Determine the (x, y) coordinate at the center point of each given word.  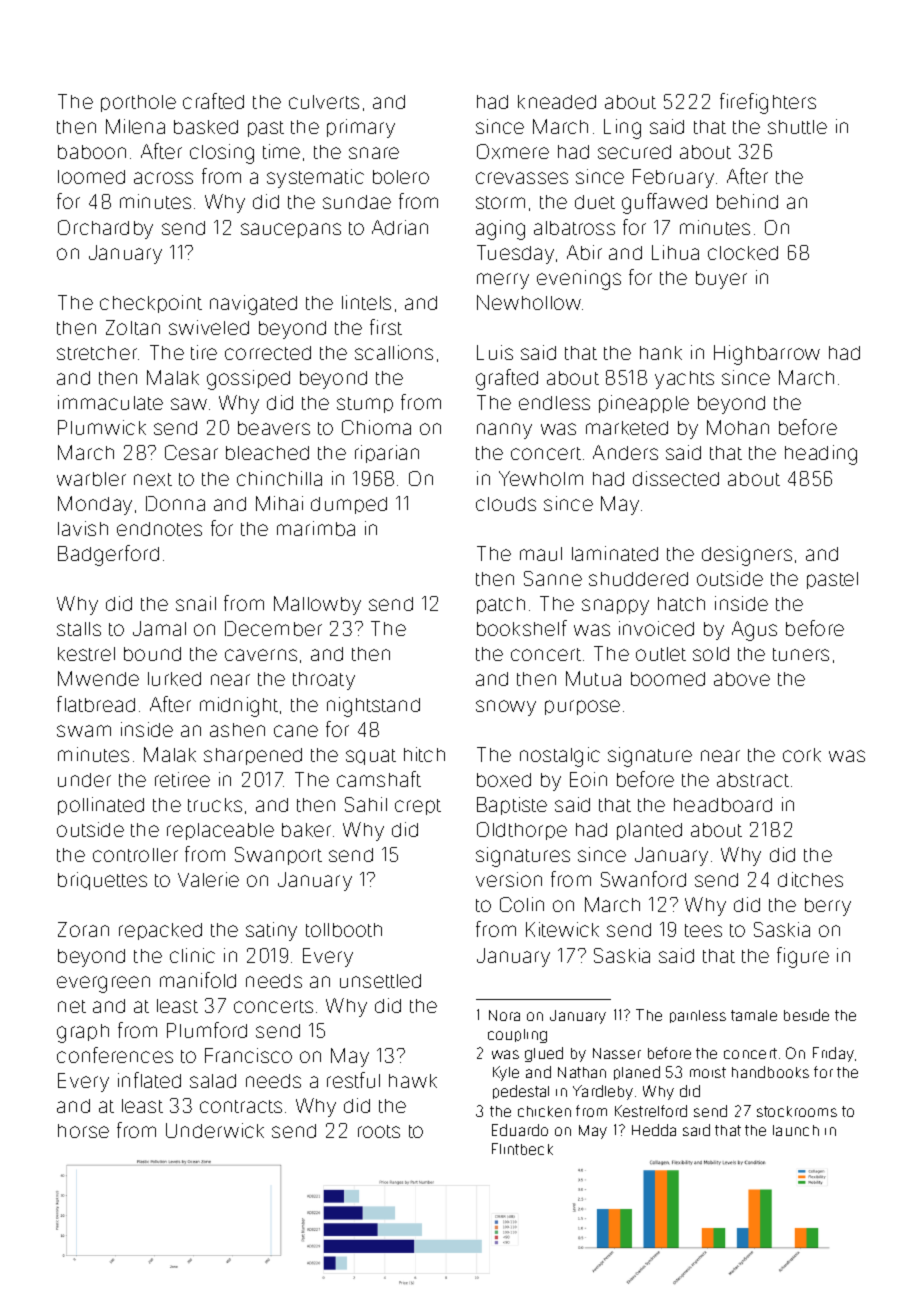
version (509, 879)
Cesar (191, 452)
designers (747, 556)
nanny (504, 431)
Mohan (738, 427)
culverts (324, 102)
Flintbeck (522, 1149)
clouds (506, 504)
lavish (83, 528)
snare (374, 153)
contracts (241, 1106)
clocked (743, 253)
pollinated (101, 806)
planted (649, 831)
